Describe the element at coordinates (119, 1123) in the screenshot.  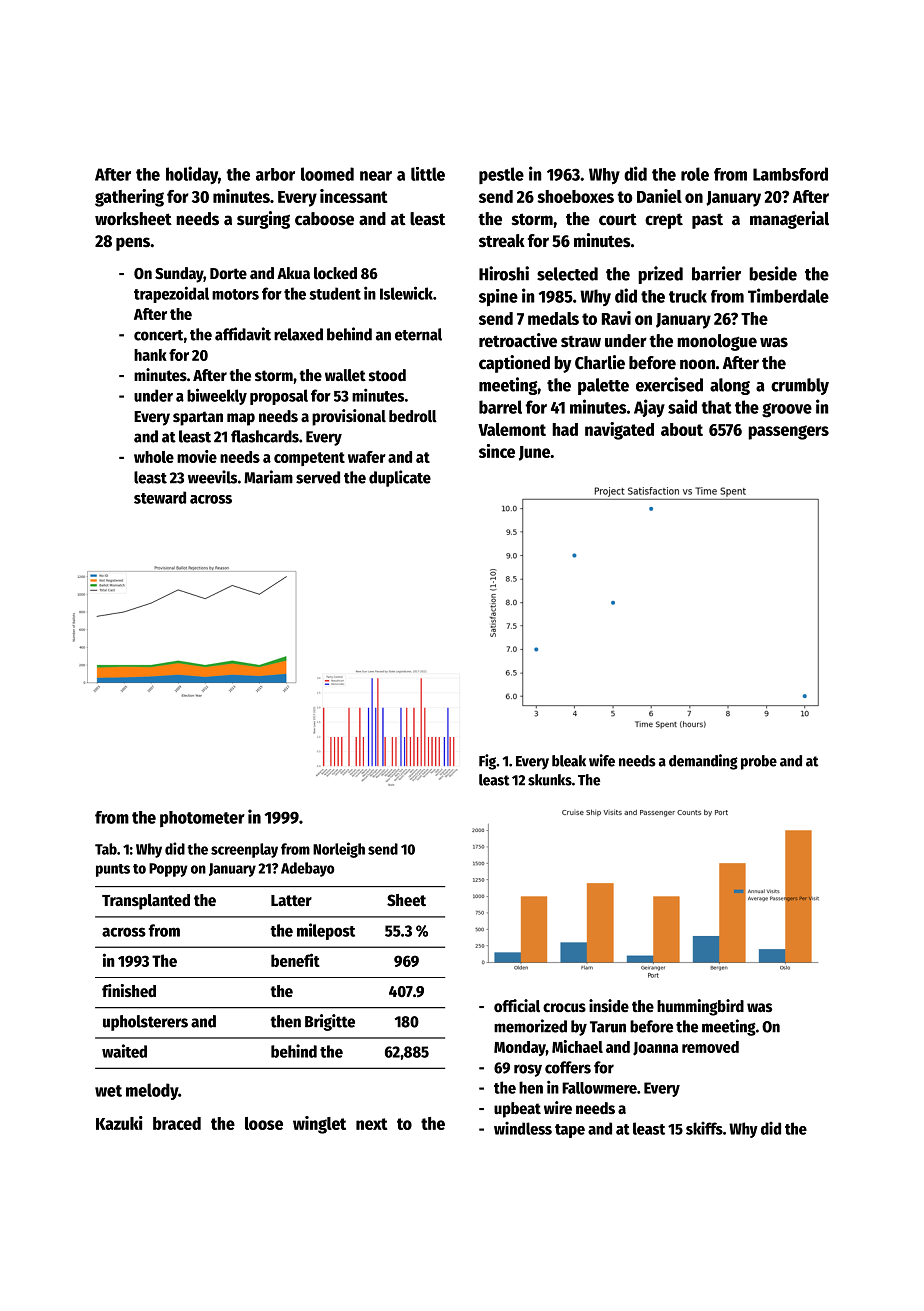
I see `Kazuki` at that location.
